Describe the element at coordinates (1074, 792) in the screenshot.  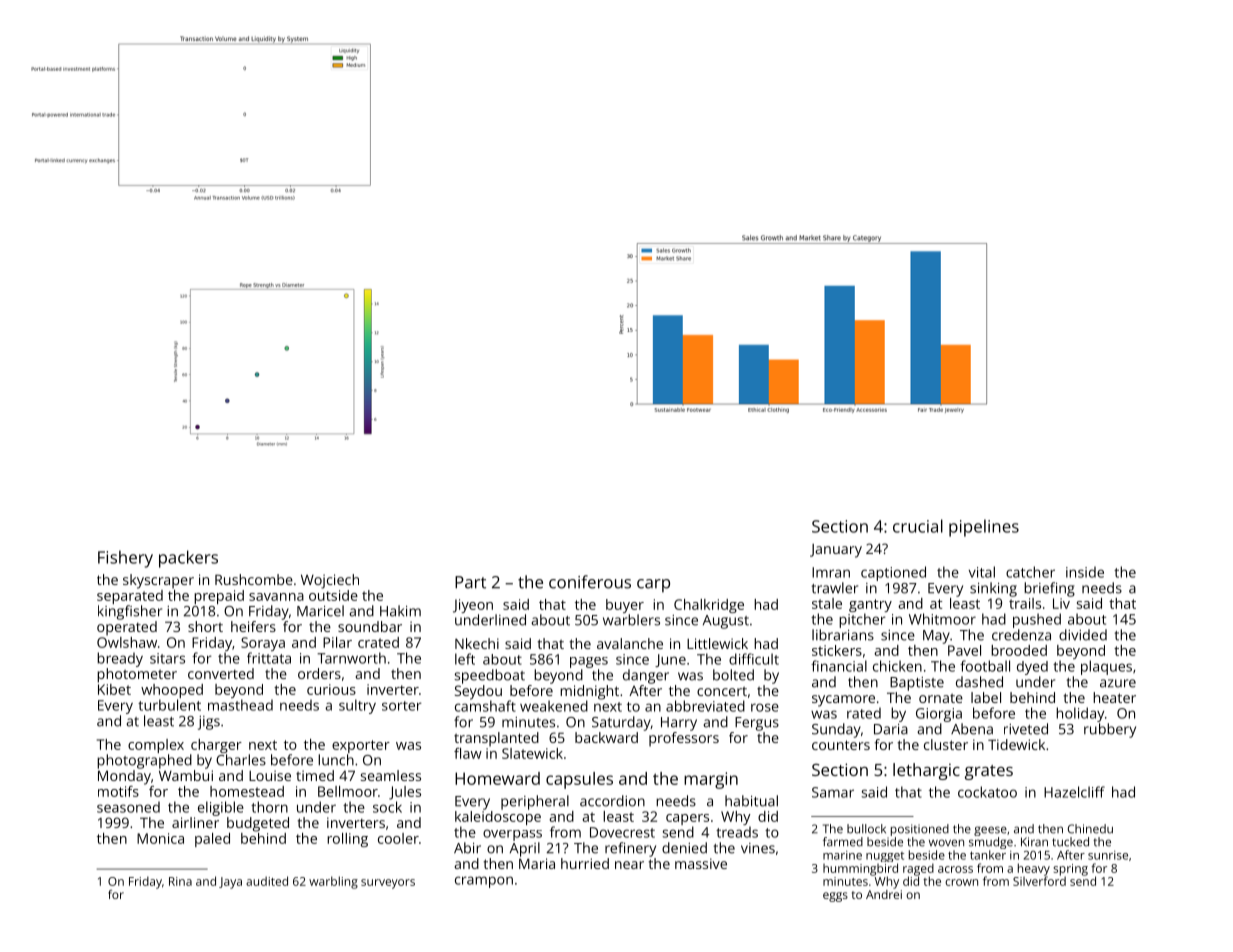
I see `Hazelcliff` at that location.
